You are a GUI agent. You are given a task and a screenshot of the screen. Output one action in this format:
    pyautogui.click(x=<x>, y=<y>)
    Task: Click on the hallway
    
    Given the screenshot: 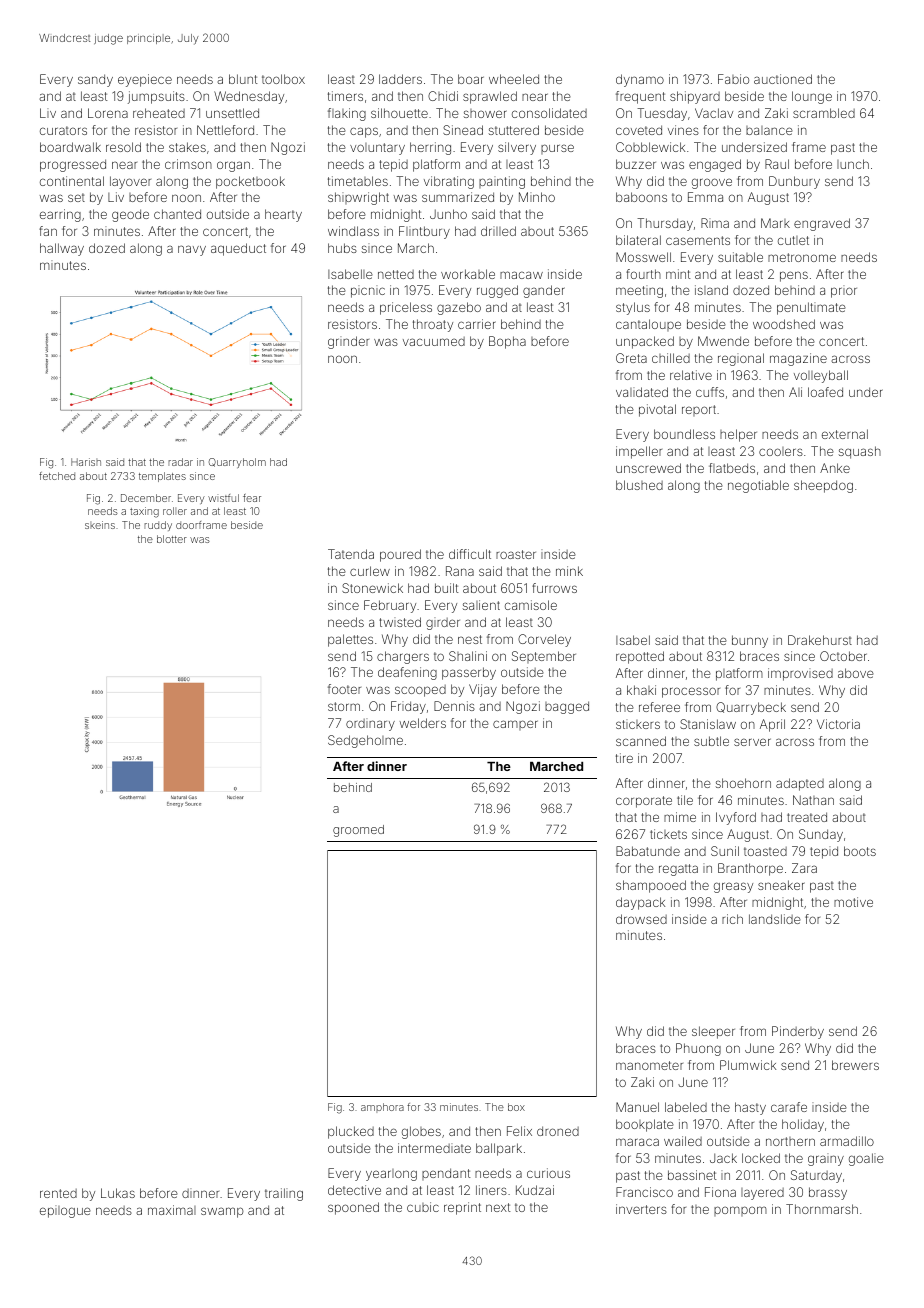 What is the action you would take?
    pyautogui.click(x=62, y=249)
